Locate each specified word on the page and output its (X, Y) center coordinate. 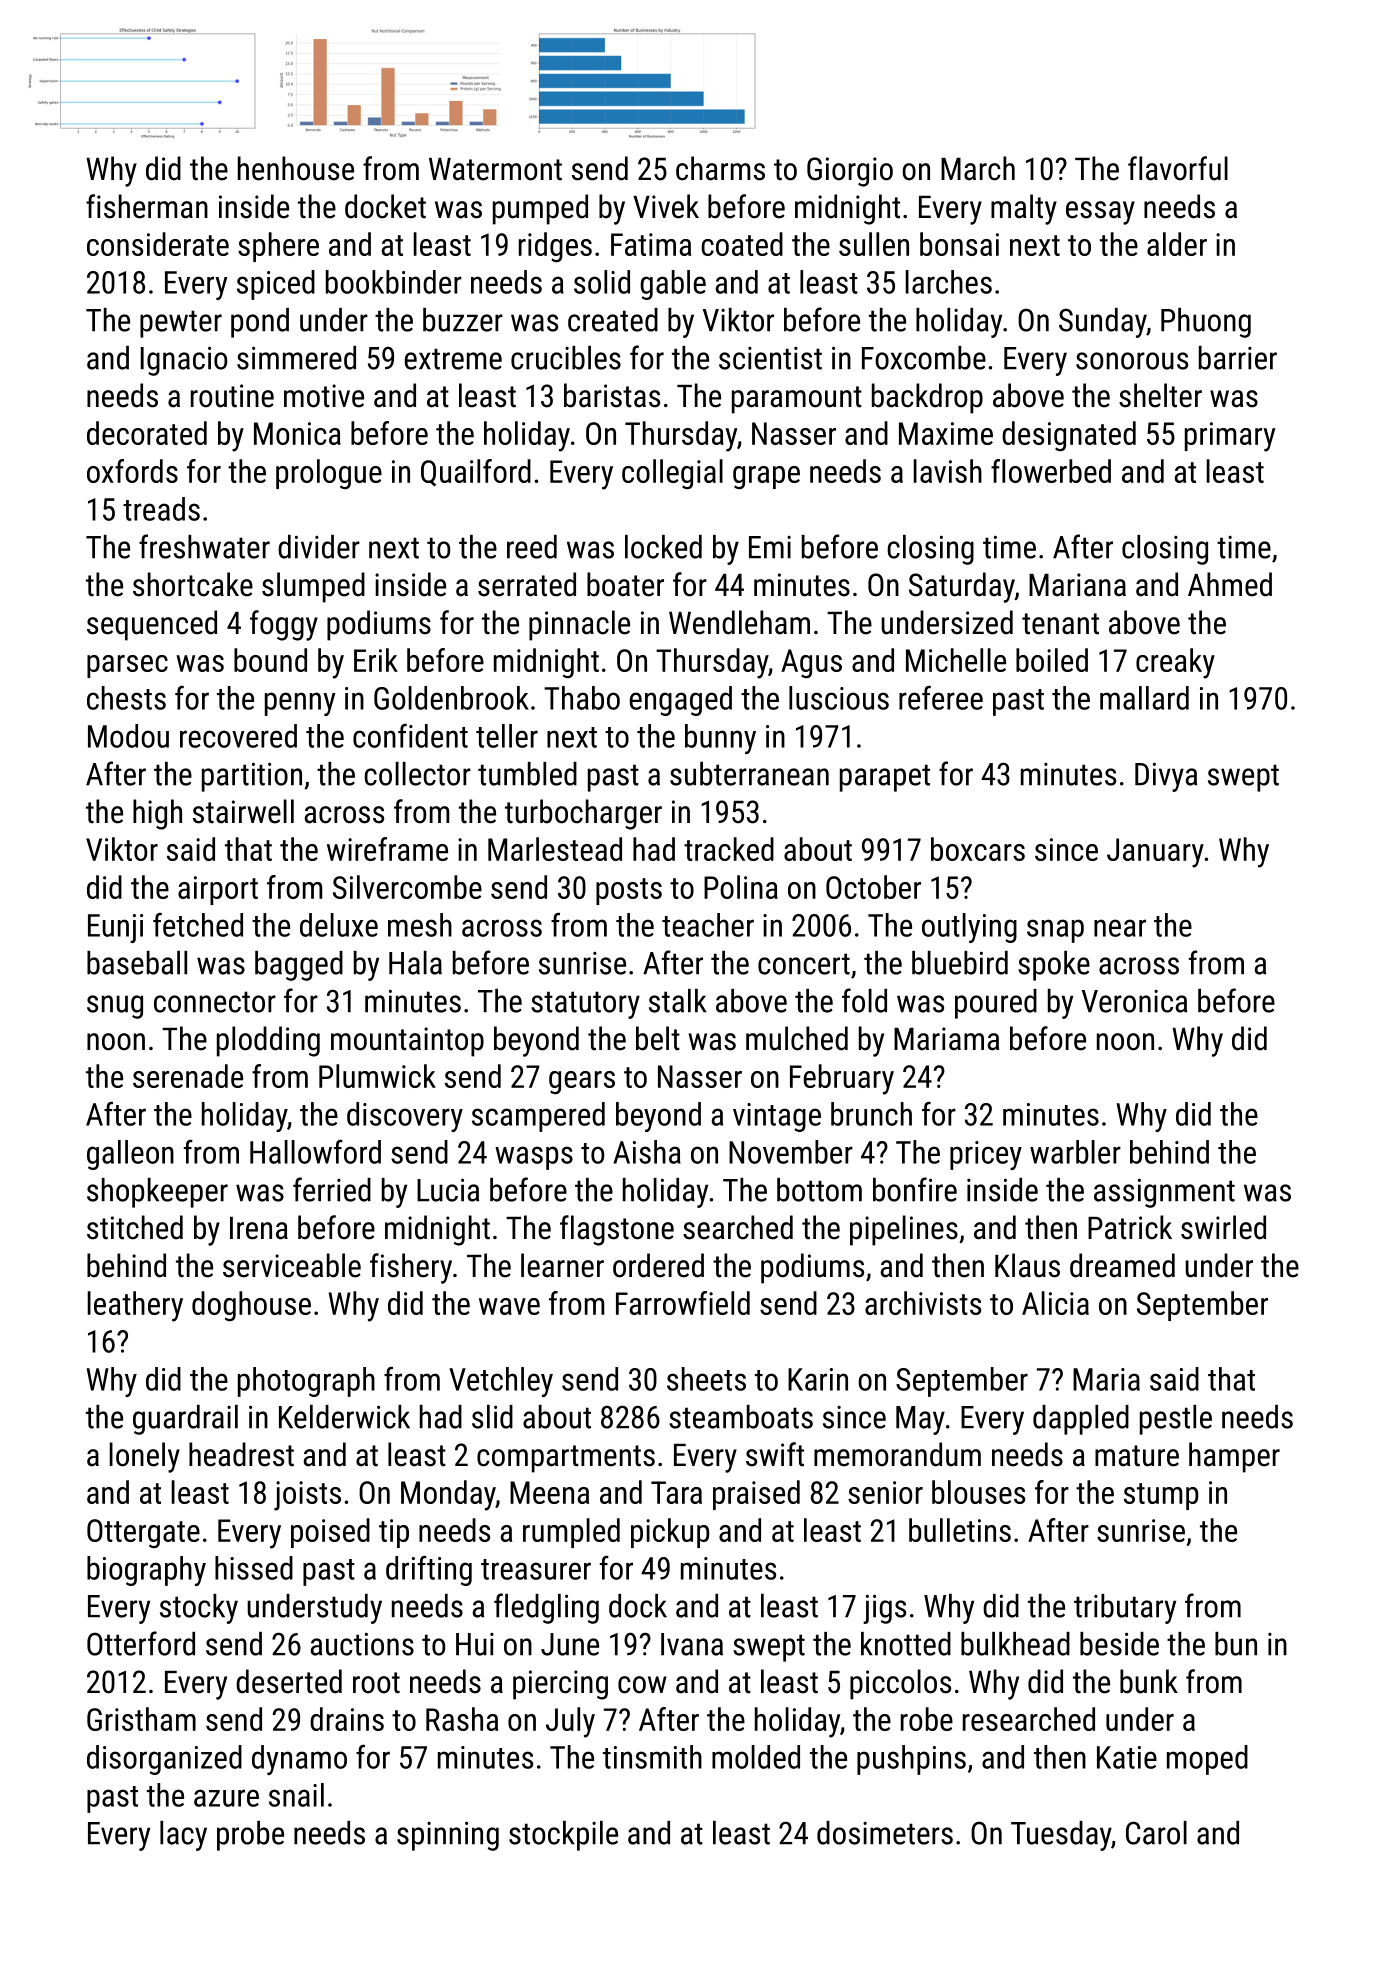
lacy (183, 1836)
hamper (1234, 1457)
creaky (1175, 663)
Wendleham (739, 622)
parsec (127, 666)
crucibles (566, 358)
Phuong (1206, 323)
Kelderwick (344, 1417)
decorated (147, 433)
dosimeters (885, 1833)
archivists (923, 1303)
